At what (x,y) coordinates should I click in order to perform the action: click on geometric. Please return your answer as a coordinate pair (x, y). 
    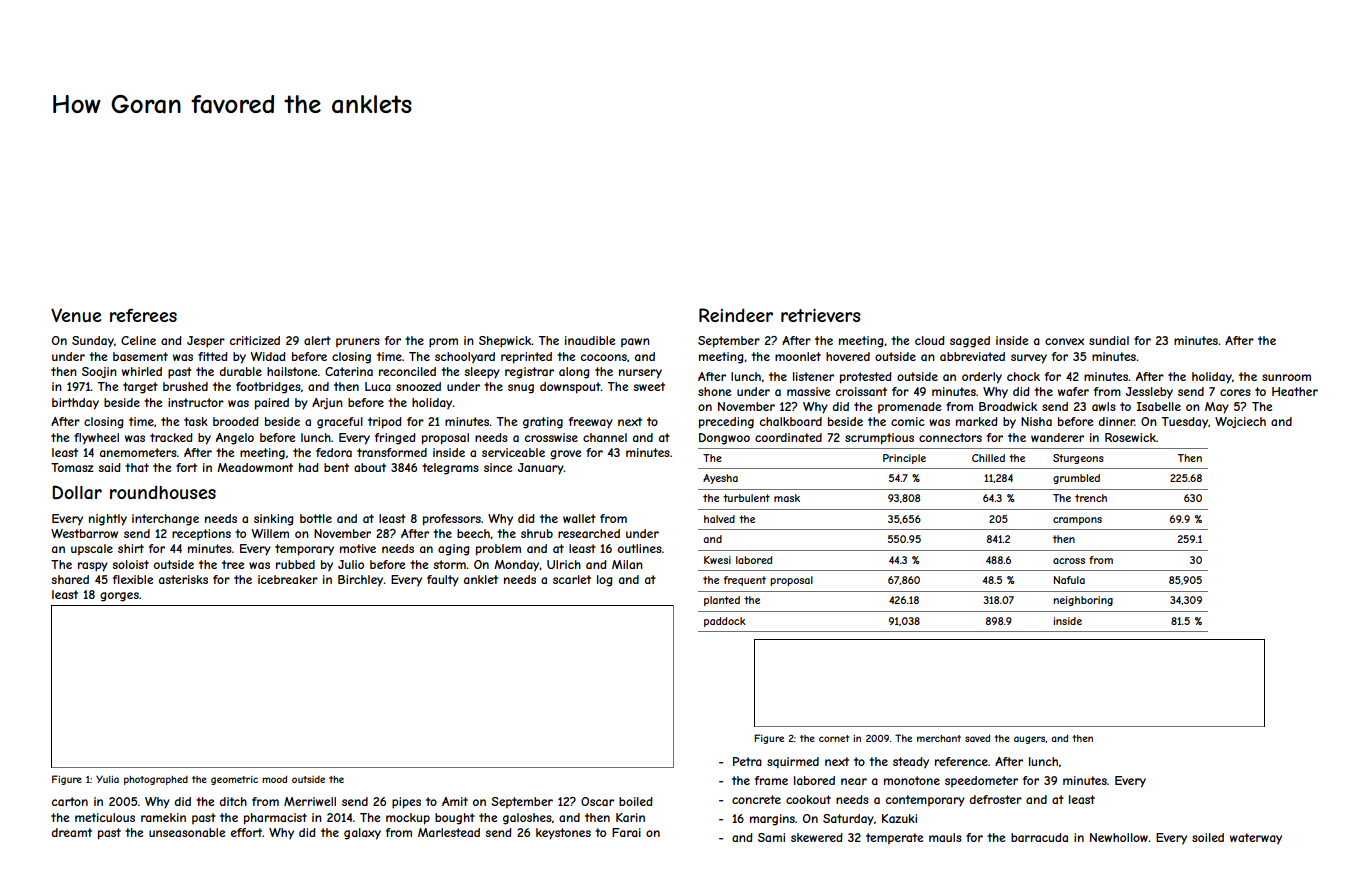
    Looking at the image, I should click on (234, 780).
